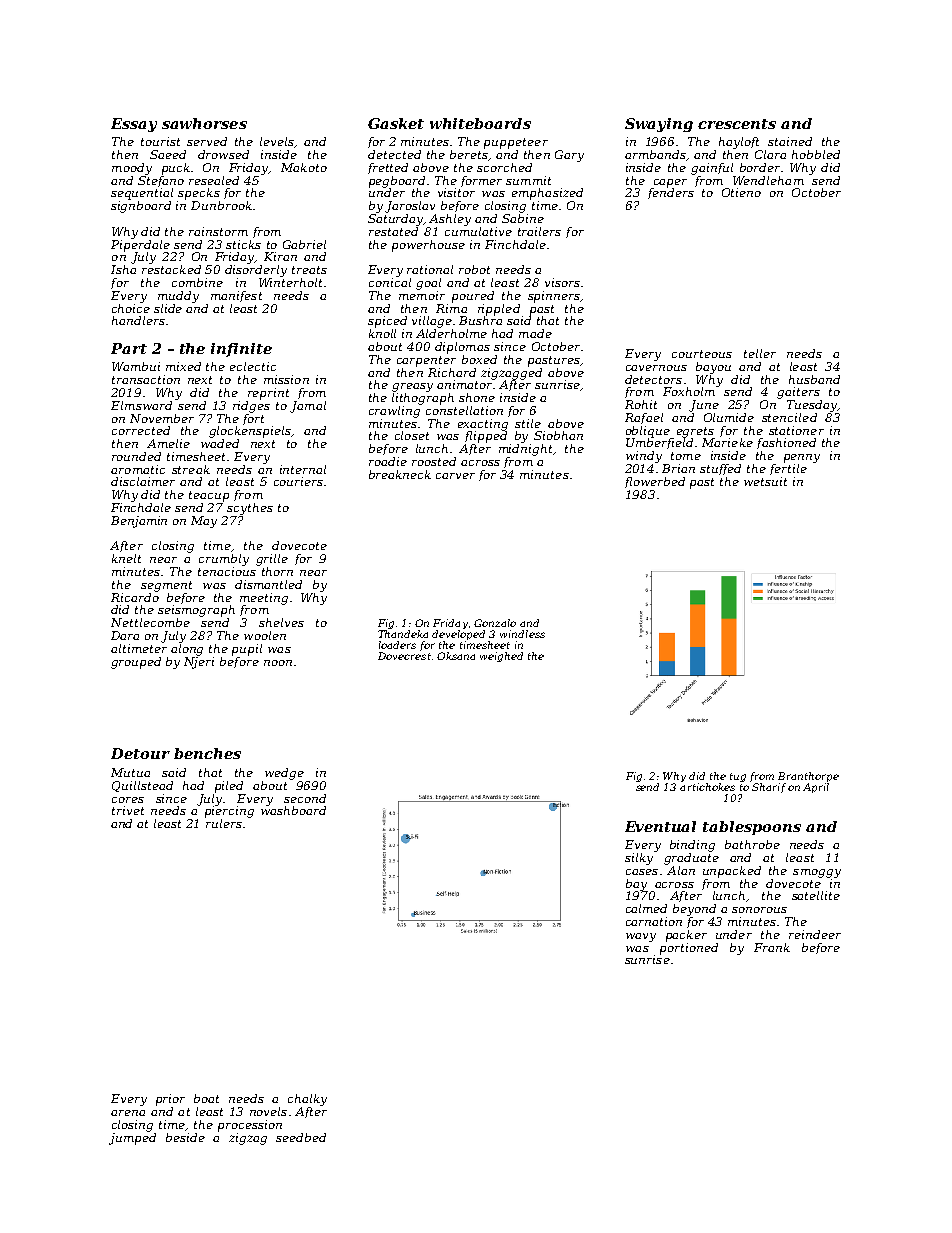 The width and height of the document is (952, 1233). Describe the element at coordinates (456, 192) in the document. I see `visitor` at that location.
